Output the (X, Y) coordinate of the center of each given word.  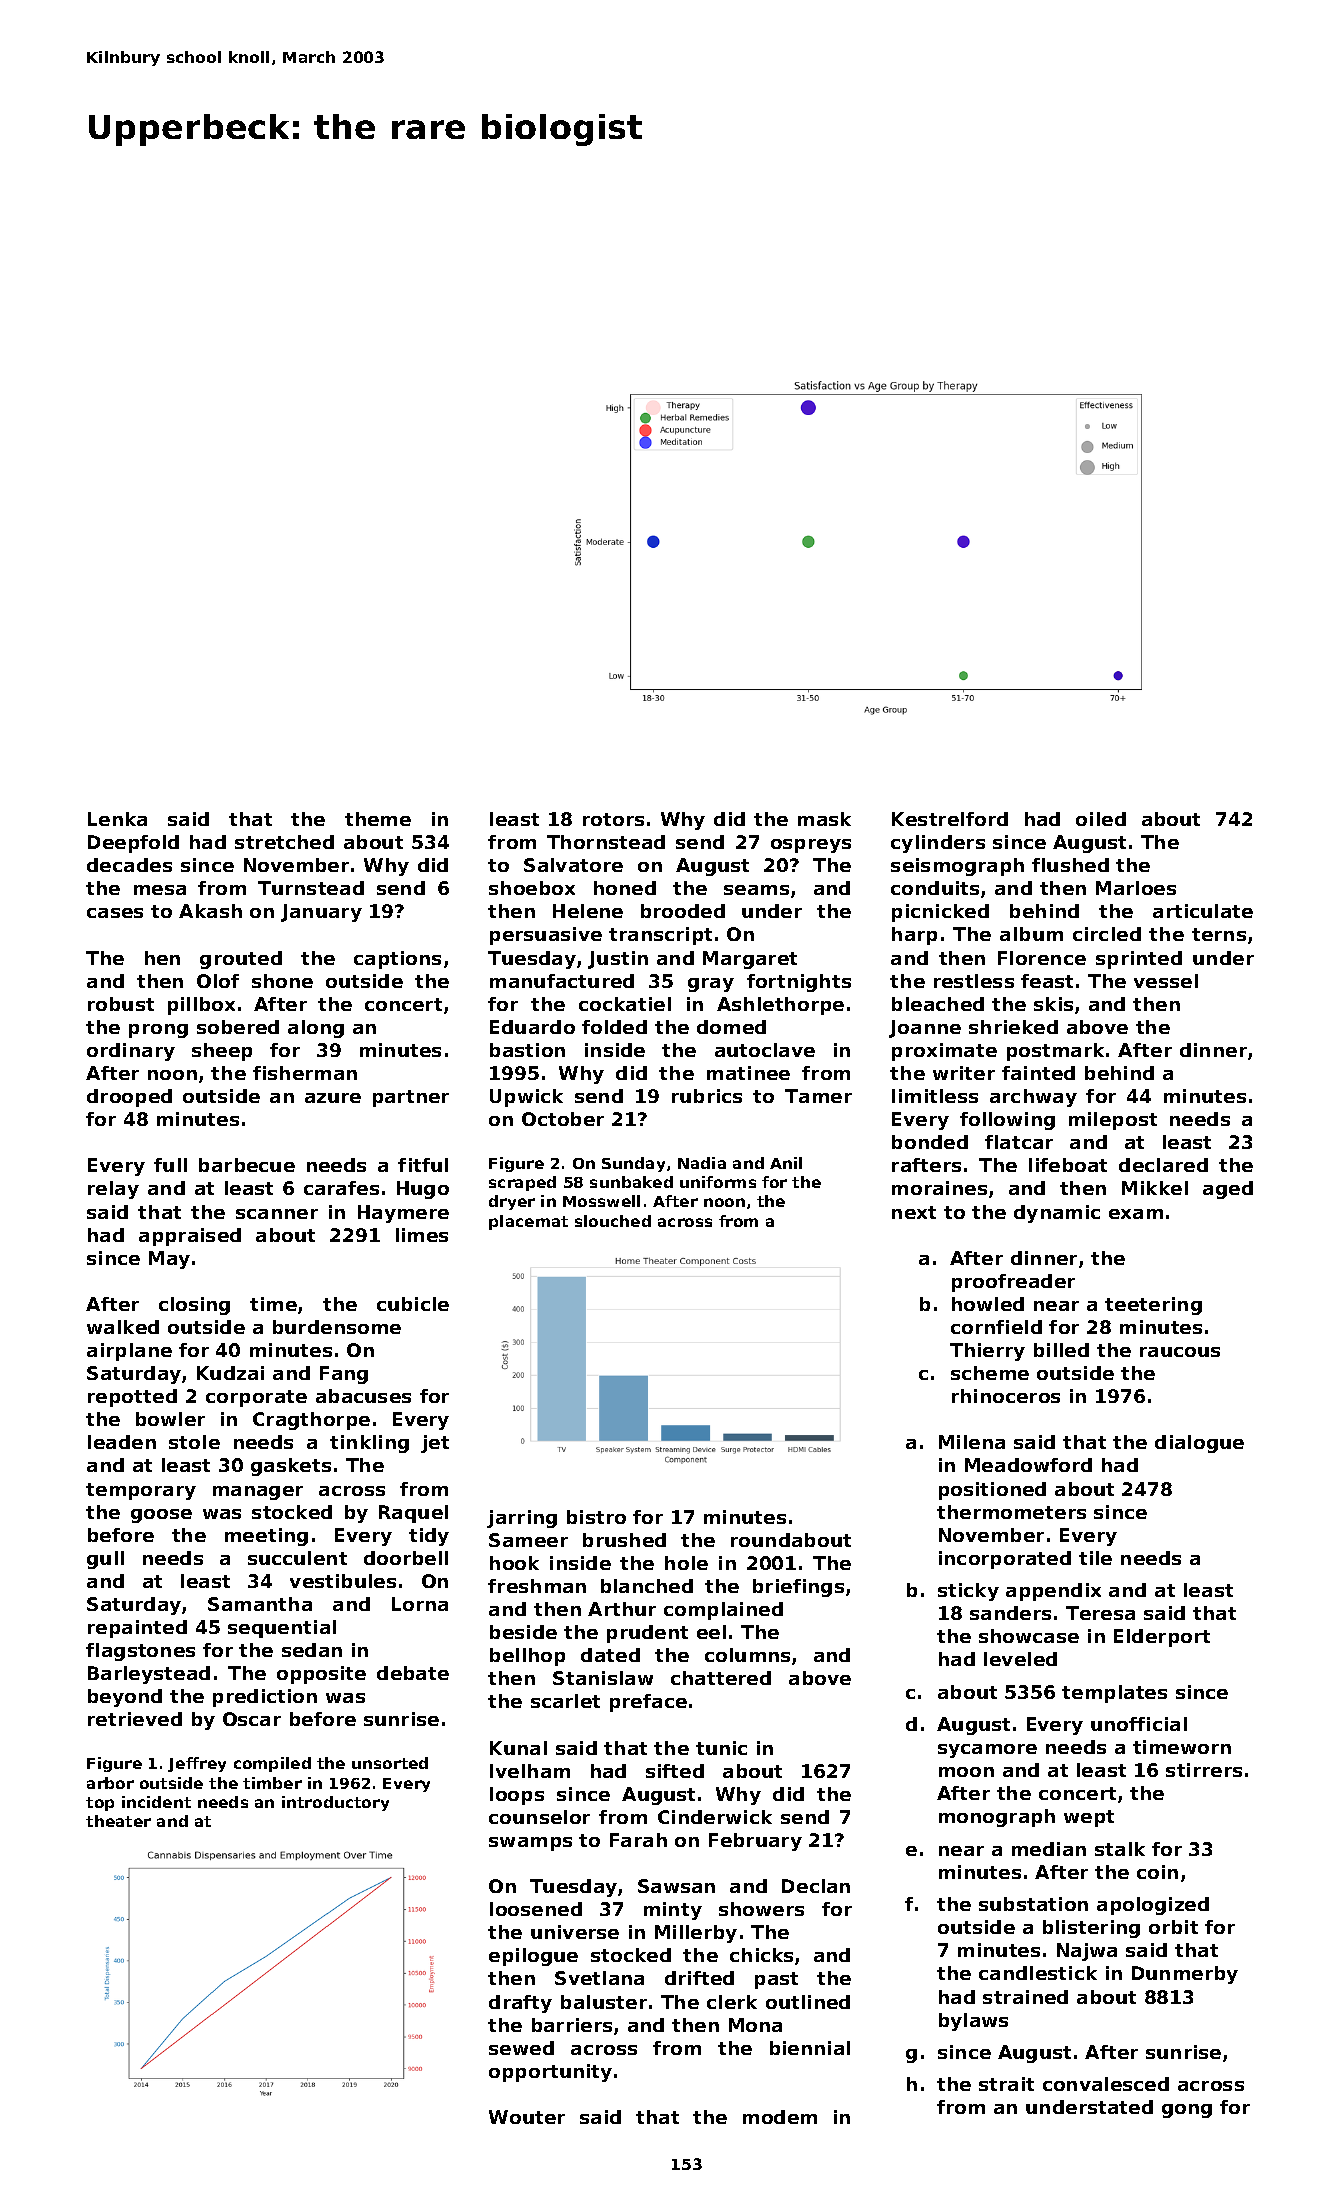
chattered (721, 1678)
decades (129, 865)
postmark (1055, 1052)
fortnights (799, 983)
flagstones (140, 1652)
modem (780, 2117)
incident (156, 1802)
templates (1114, 1694)
